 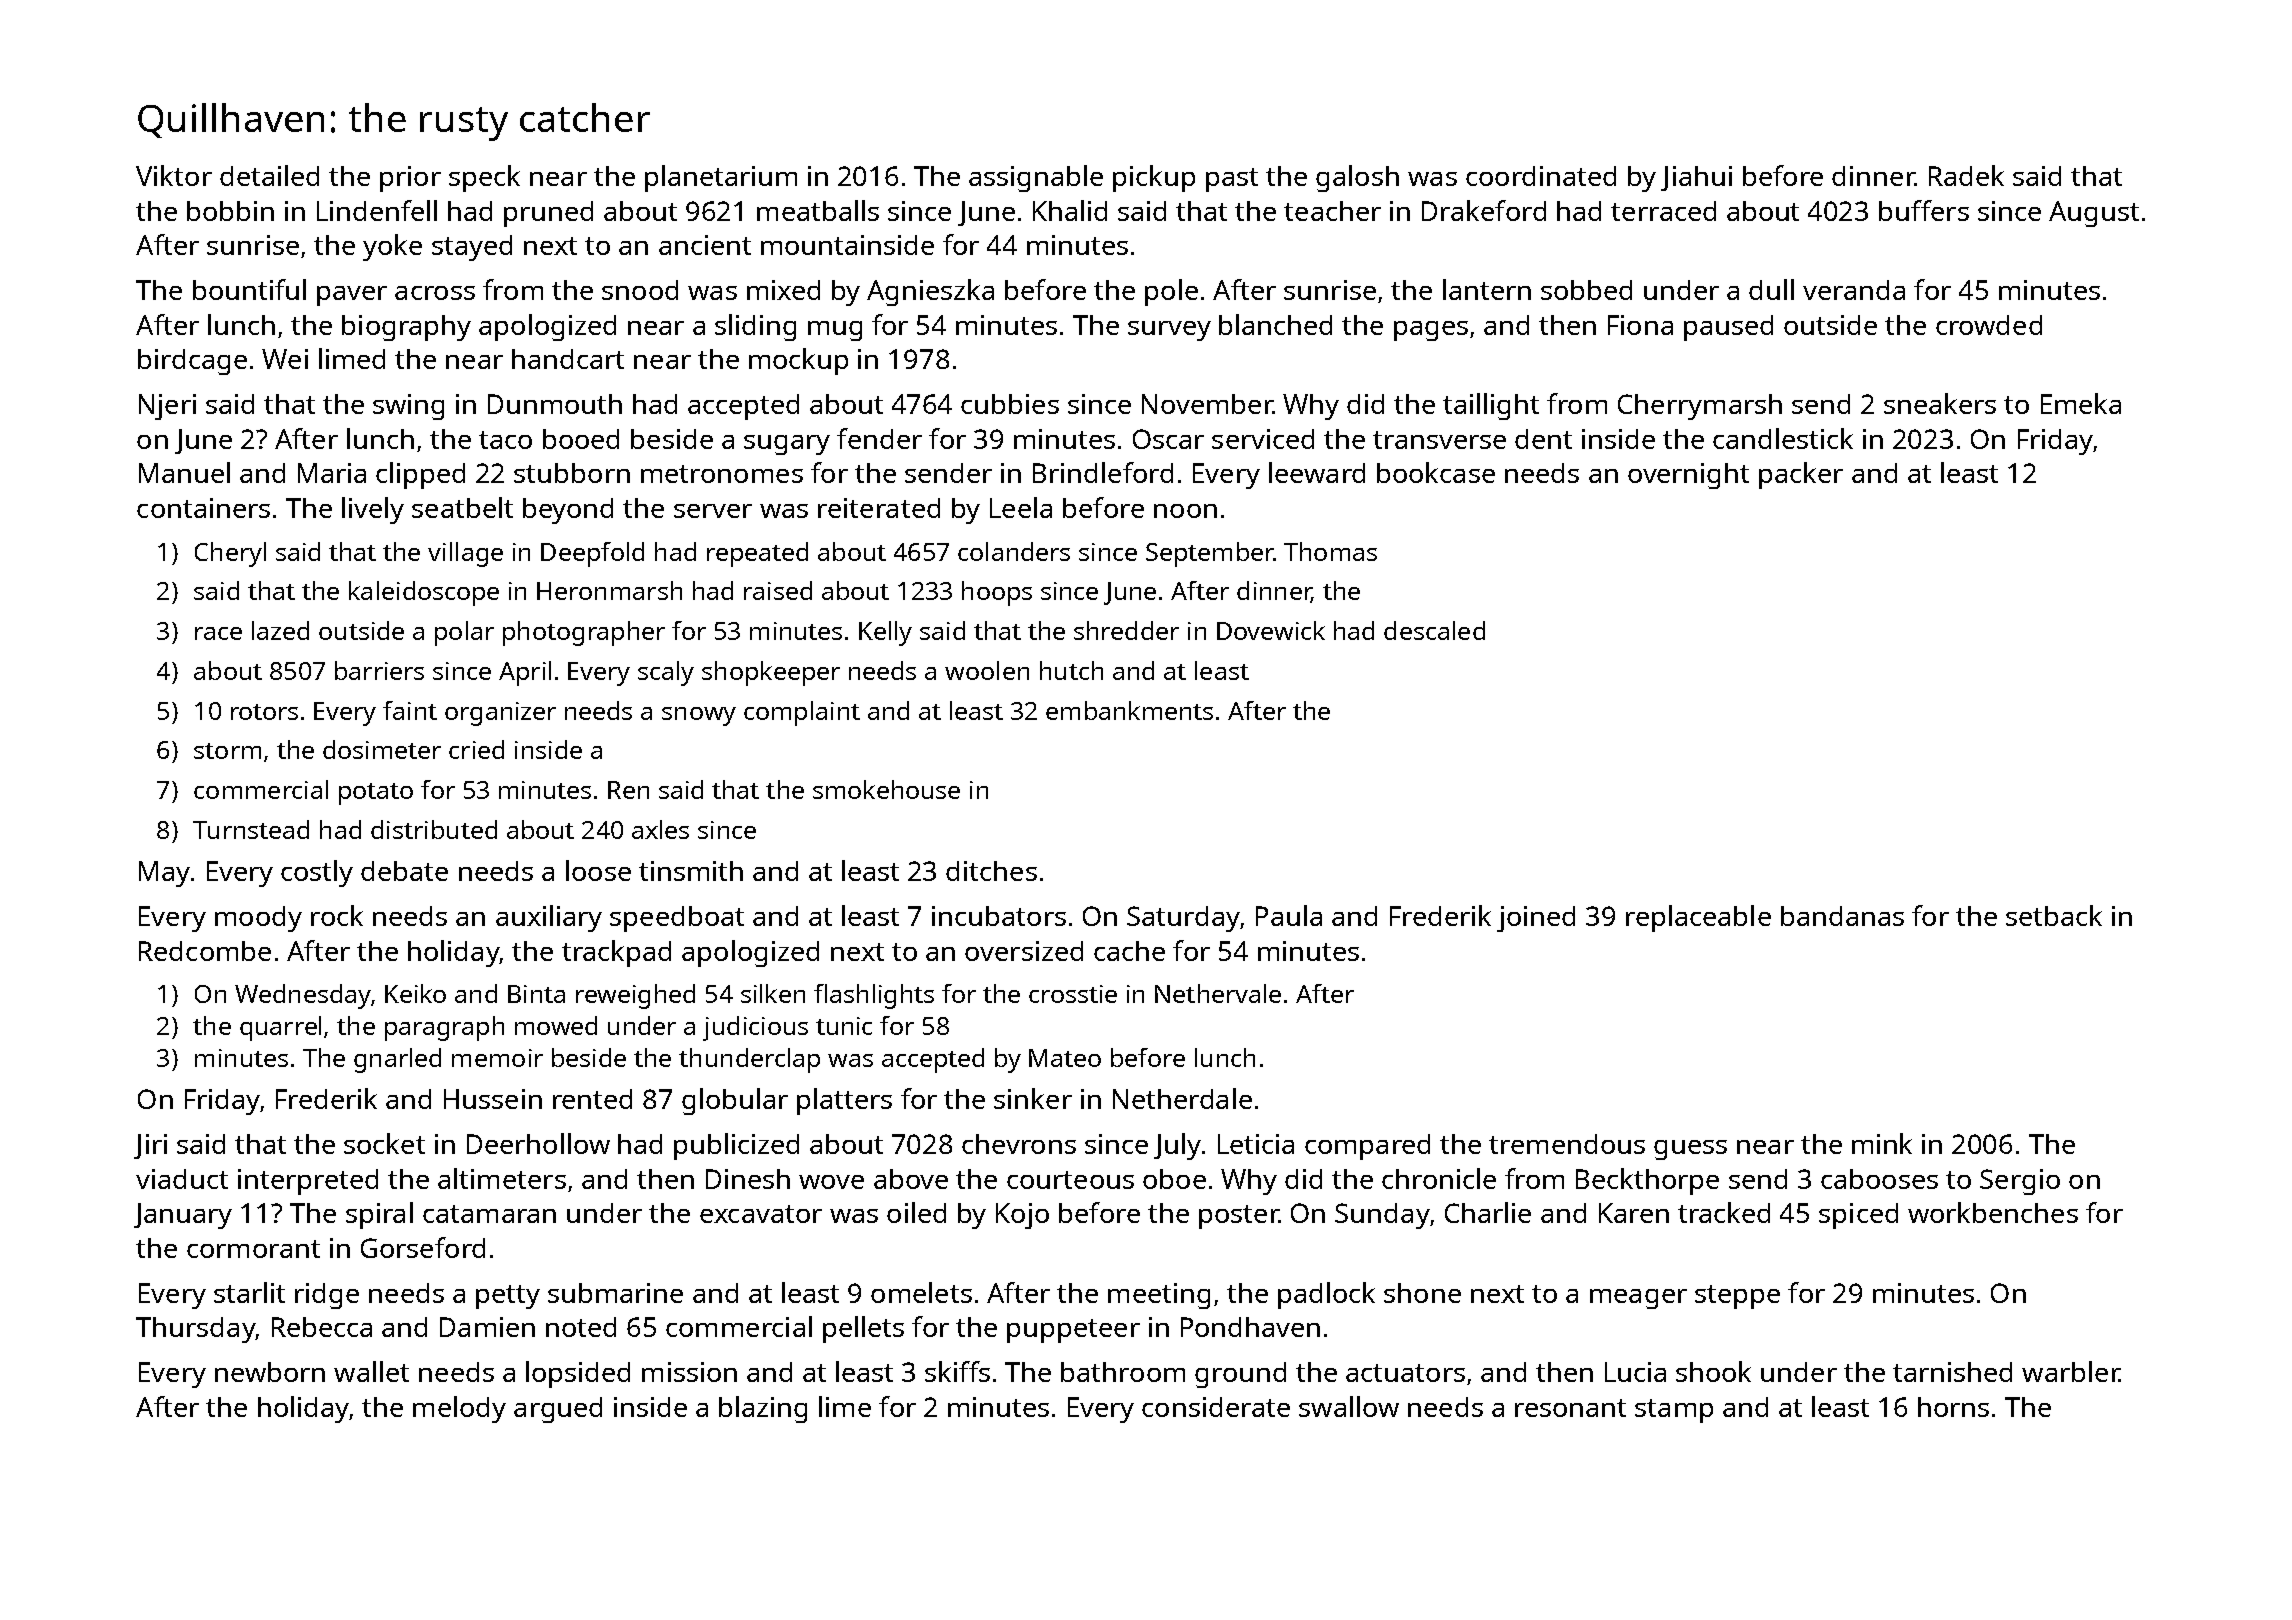 I want to click on descaled, so click(x=1434, y=630).
